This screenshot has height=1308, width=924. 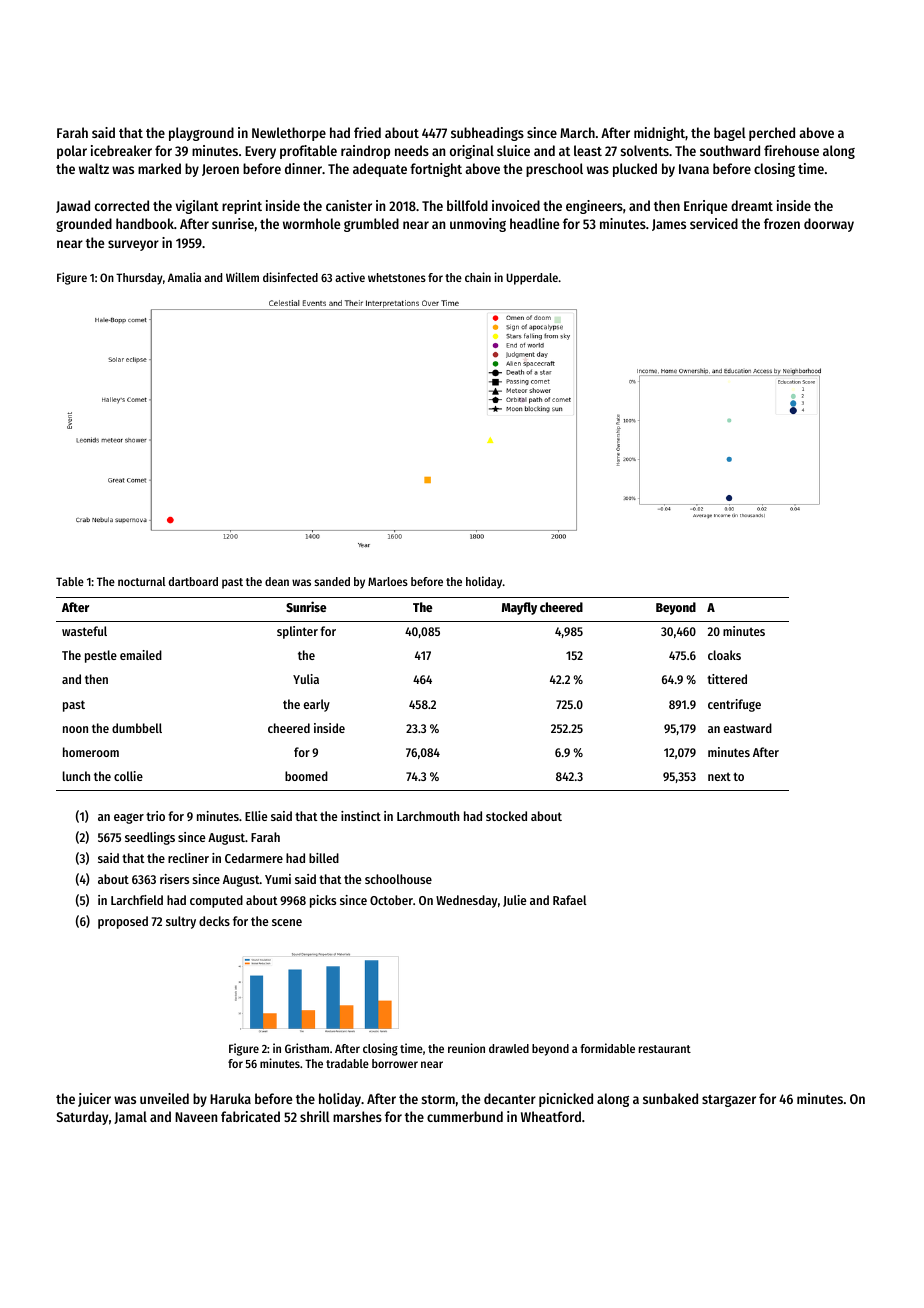 What do you see at coordinates (94, 1100) in the screenshot?
I see `juicer` at bounding box center [94, 1100].
